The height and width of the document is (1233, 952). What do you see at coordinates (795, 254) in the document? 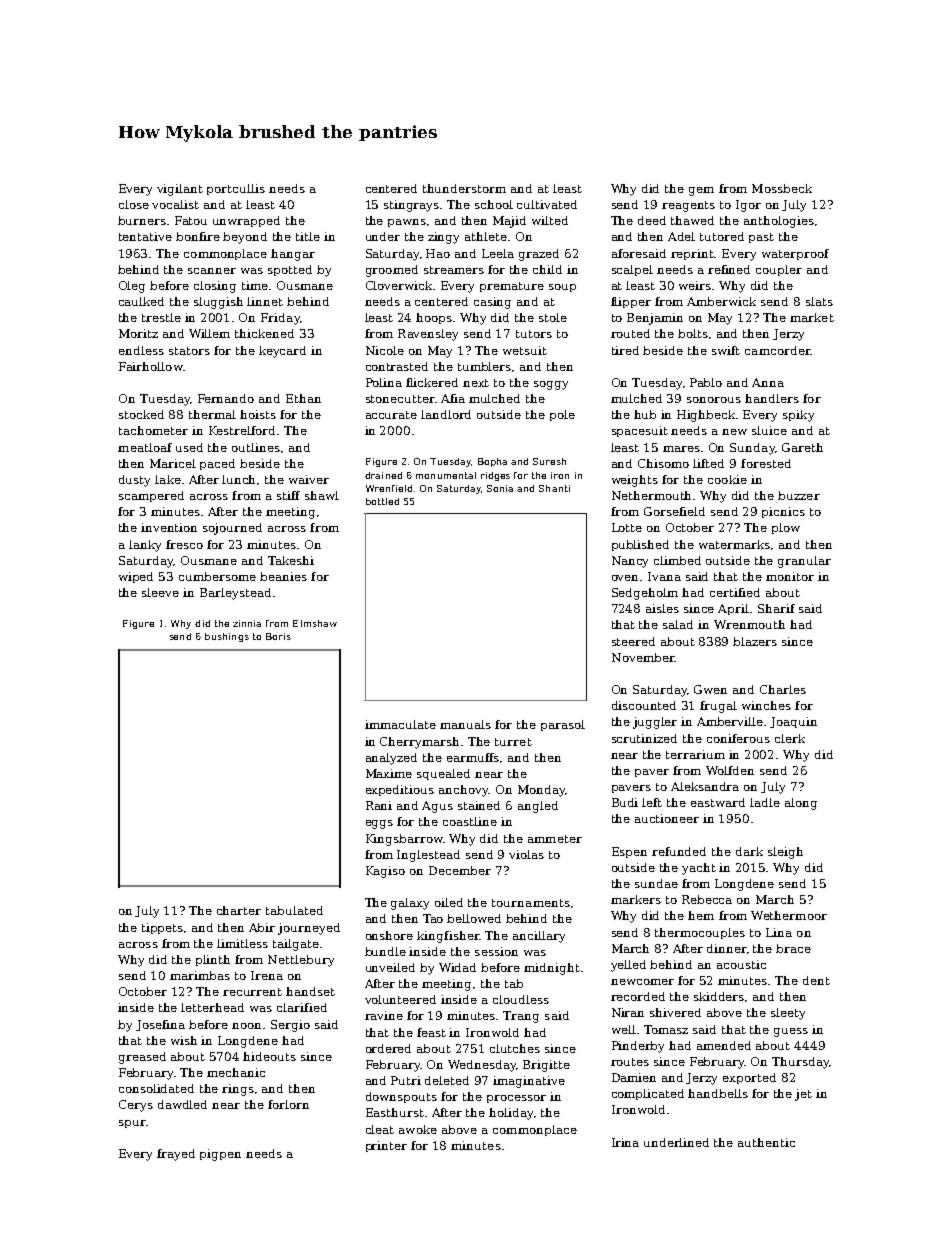
I see `waterproof` at bounding box center [795, 254].
